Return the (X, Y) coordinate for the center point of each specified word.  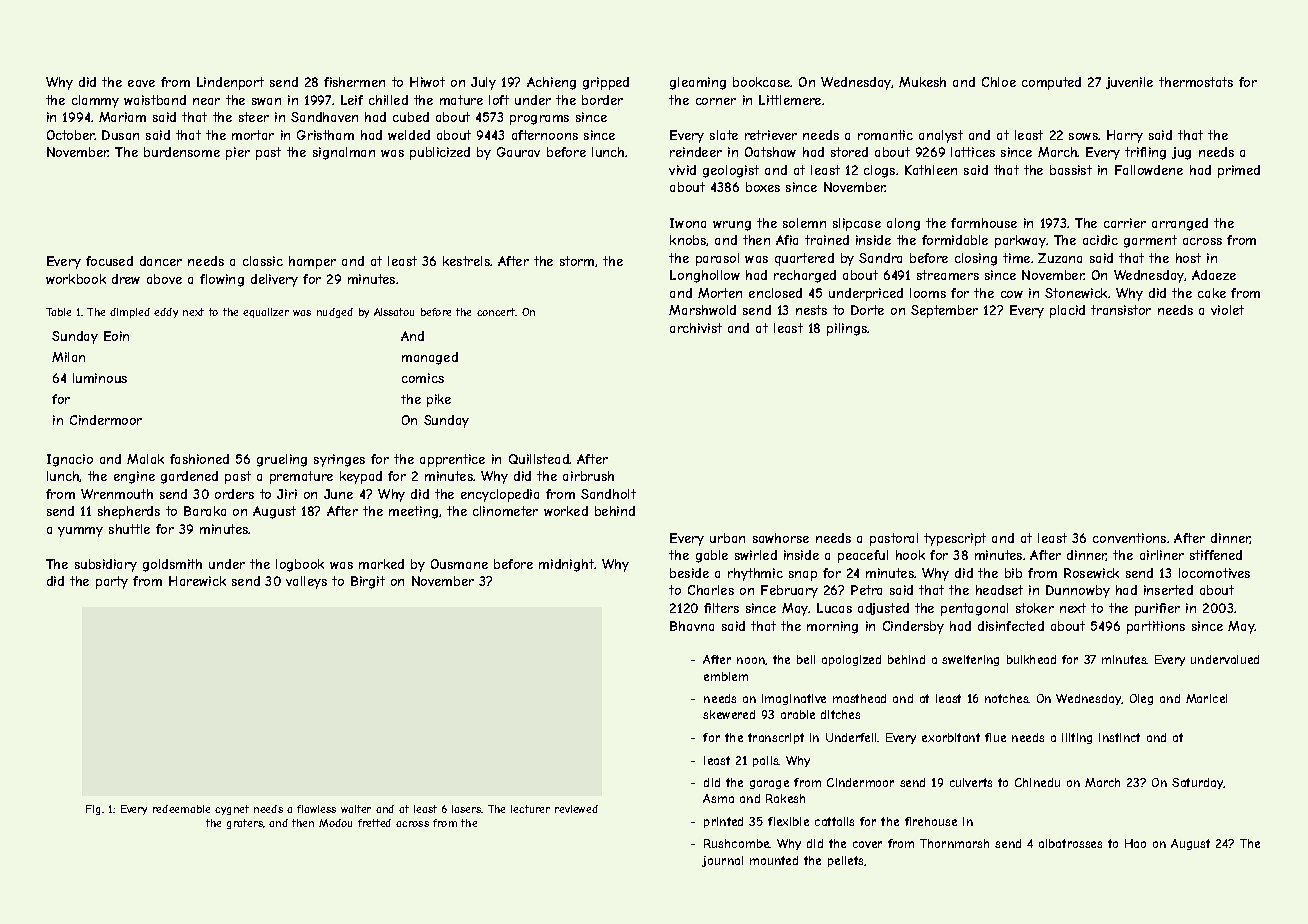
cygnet (232, 810)
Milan (68, 357)
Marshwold (702, 310)
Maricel (1206, 698)
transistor (1121, 310)
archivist (696, 328)
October (71, 135)
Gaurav (518, 152)
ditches (840, 714)
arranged (1180, 224)
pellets (845, 861)
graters (245, 824)
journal (722, 861)
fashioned (199, 459)
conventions (1129, 538)
